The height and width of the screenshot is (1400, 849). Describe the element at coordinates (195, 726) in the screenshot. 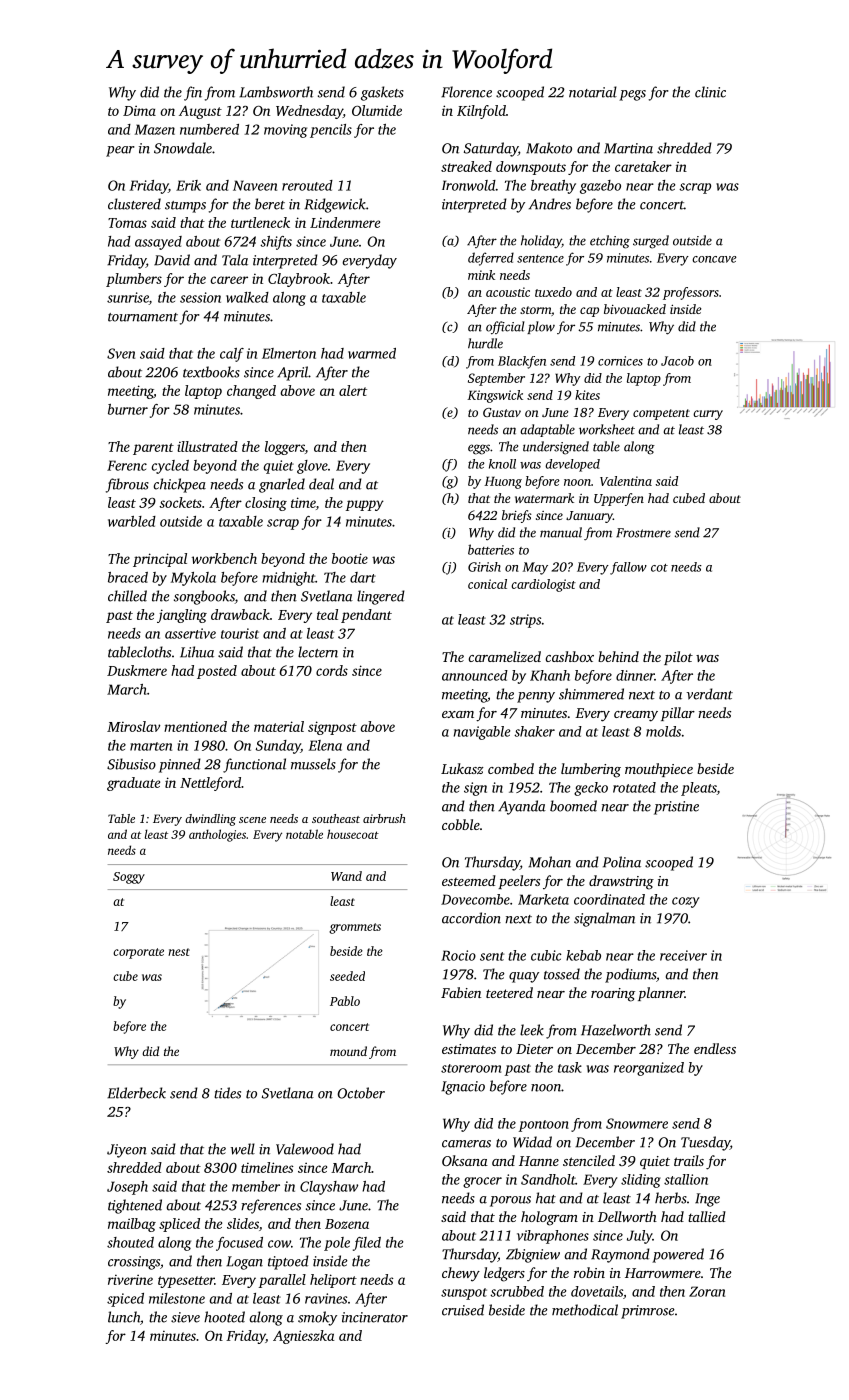

I see `mentioned` at that location.
